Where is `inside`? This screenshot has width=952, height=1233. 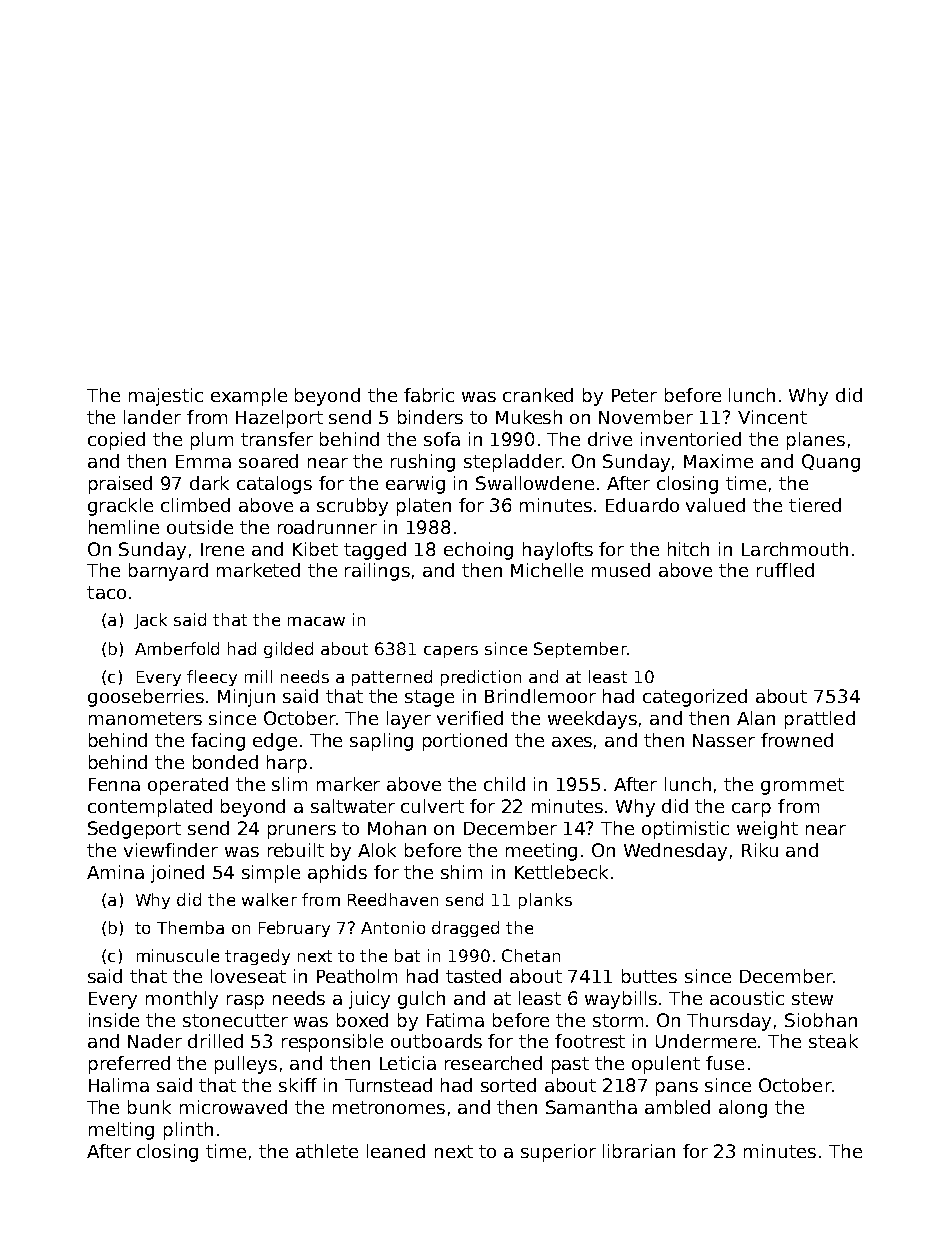 inside is located at coordinates (114, 1020).
